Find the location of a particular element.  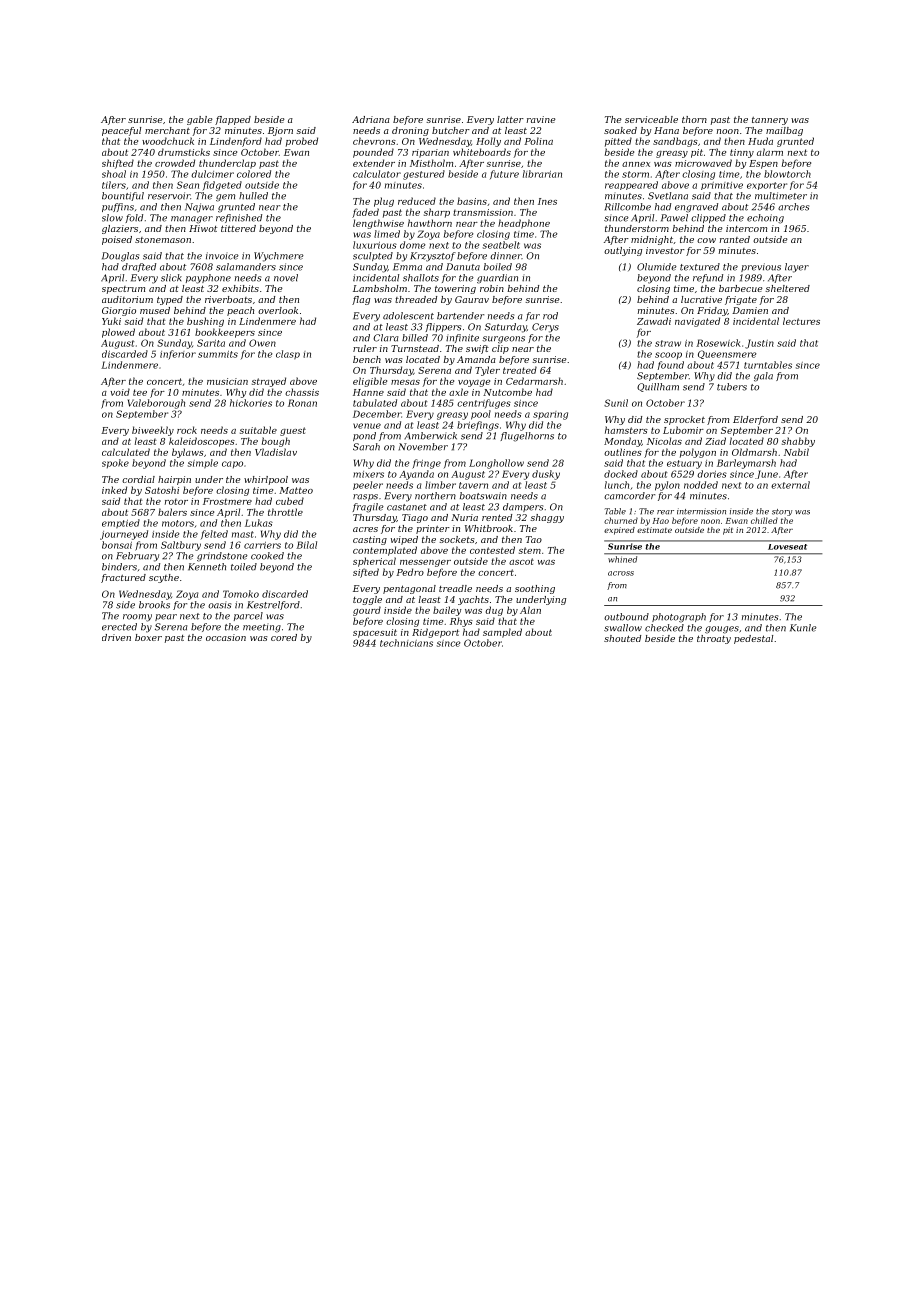

Hao is located at coordinates (661, 521).
